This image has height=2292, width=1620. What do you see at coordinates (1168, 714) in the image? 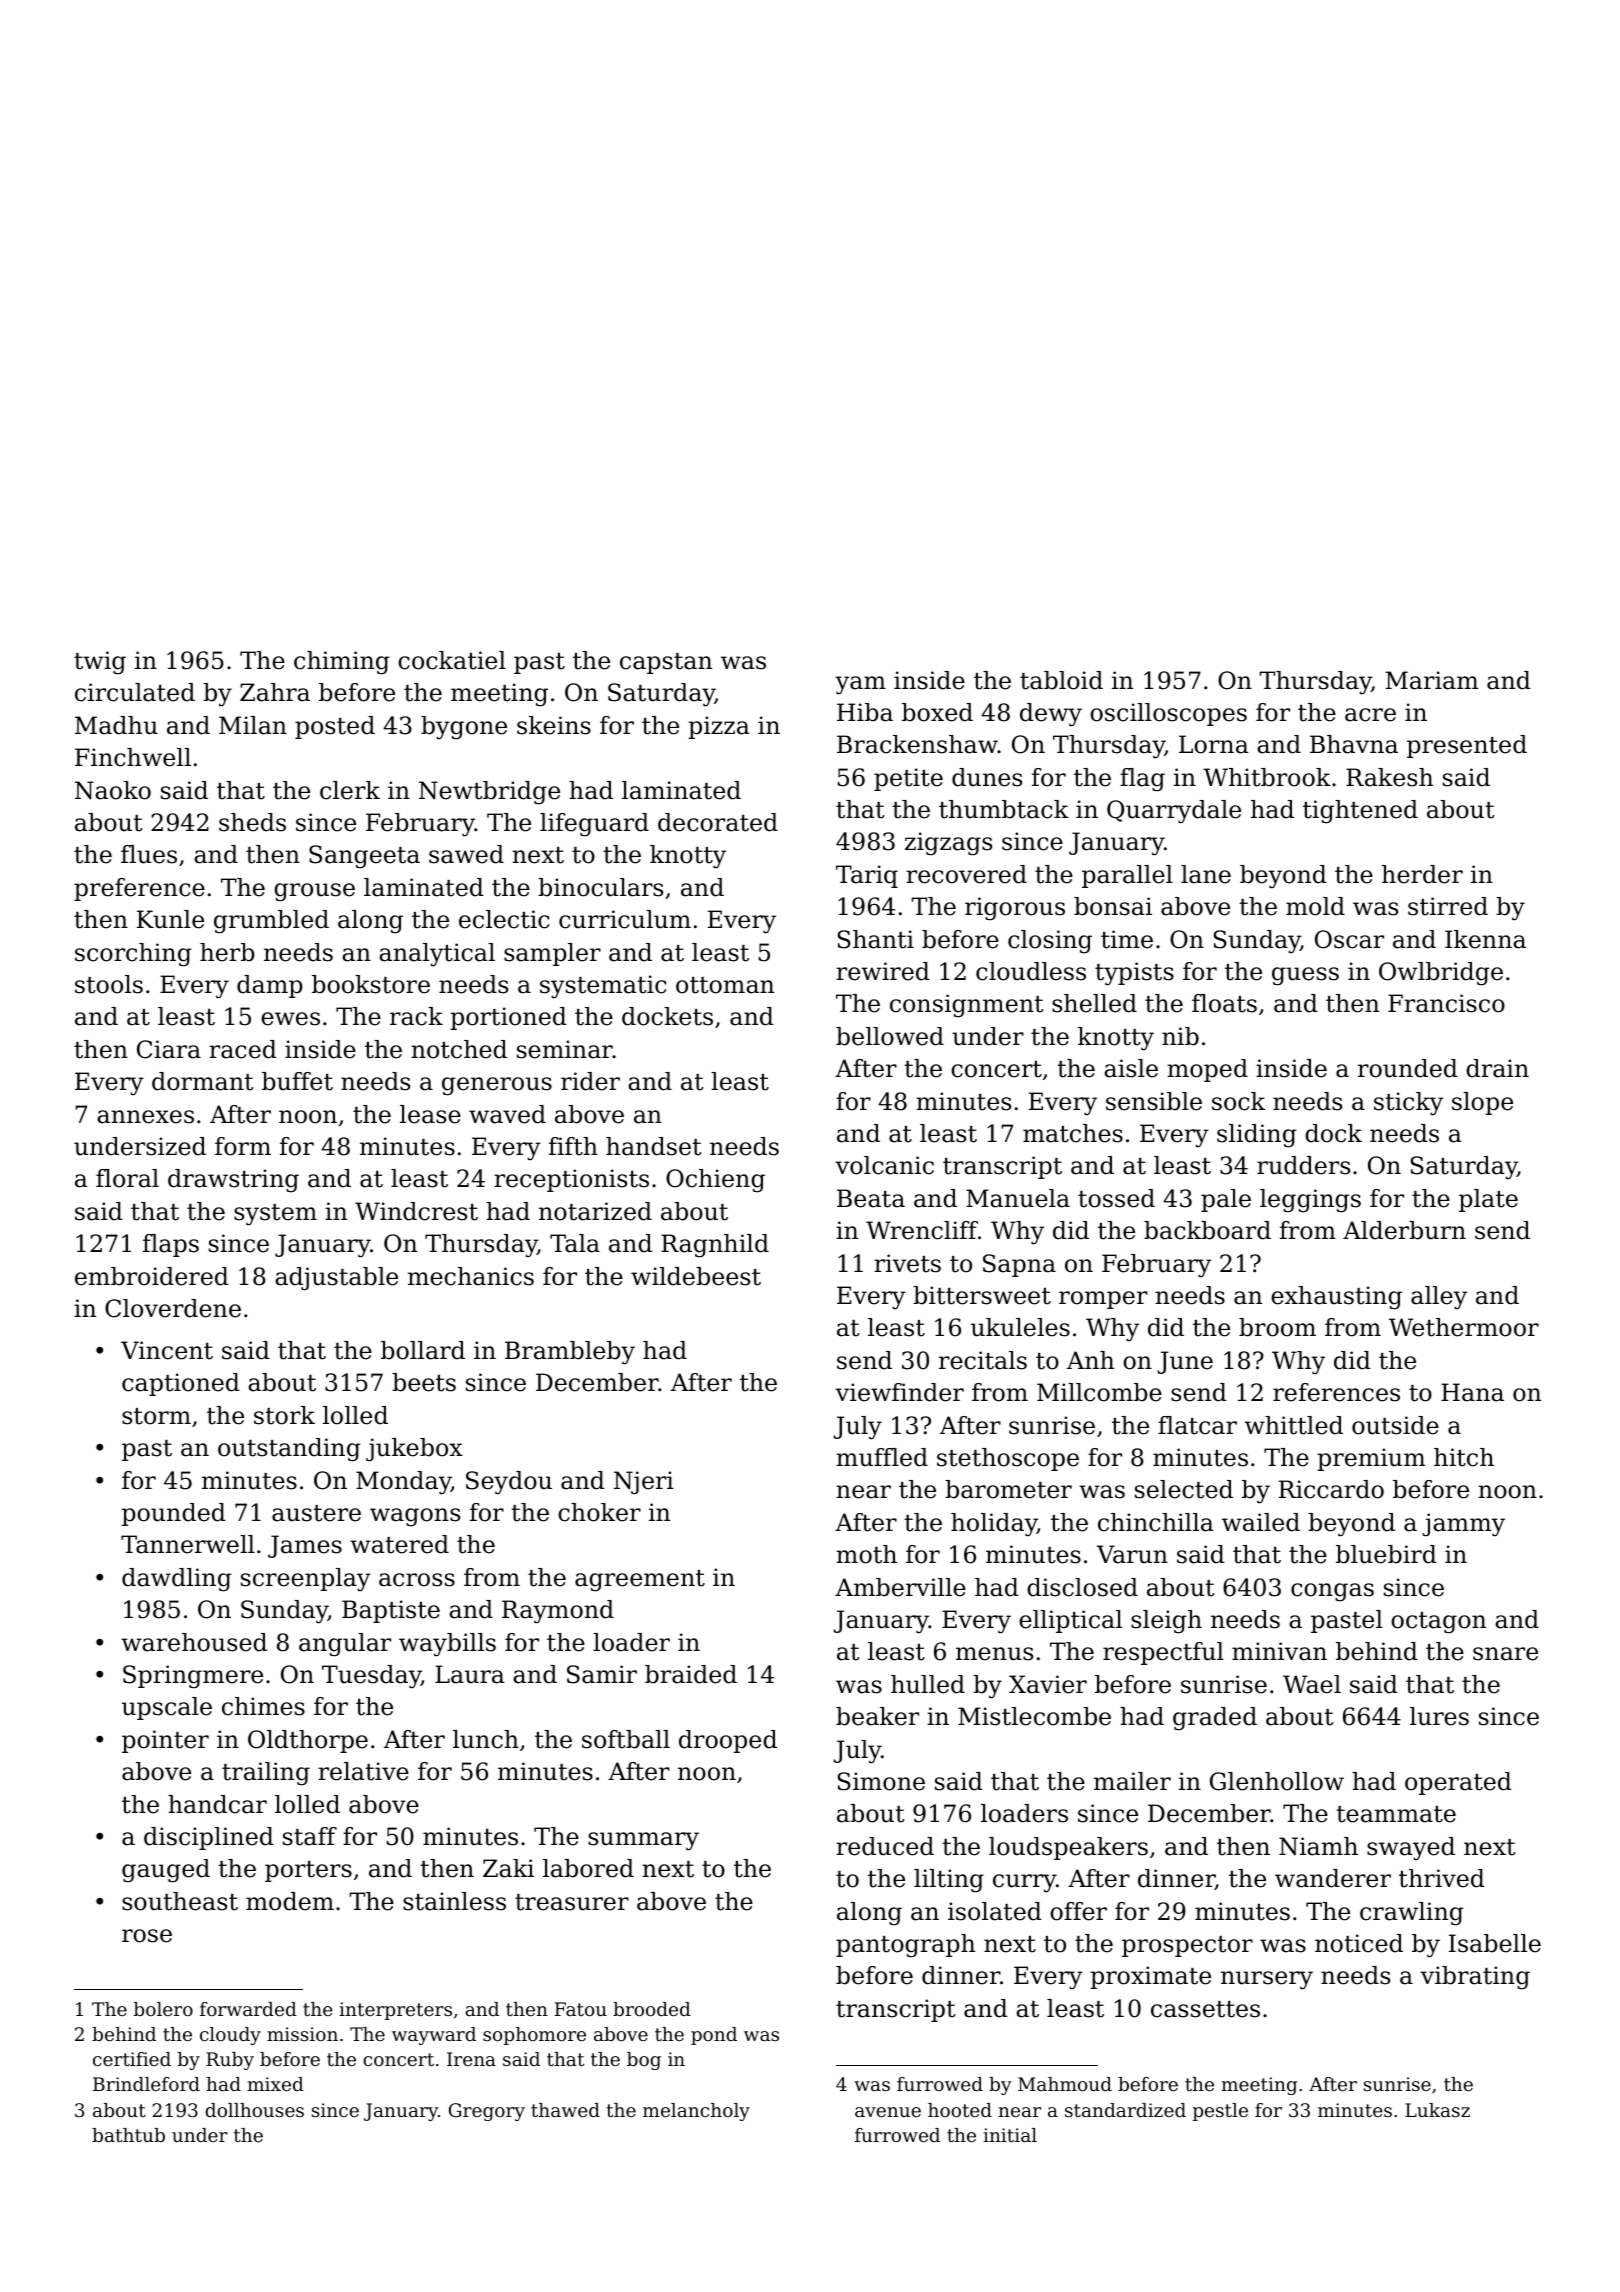
I see `oscilloscopes` at bounding box center [1168, 714].
